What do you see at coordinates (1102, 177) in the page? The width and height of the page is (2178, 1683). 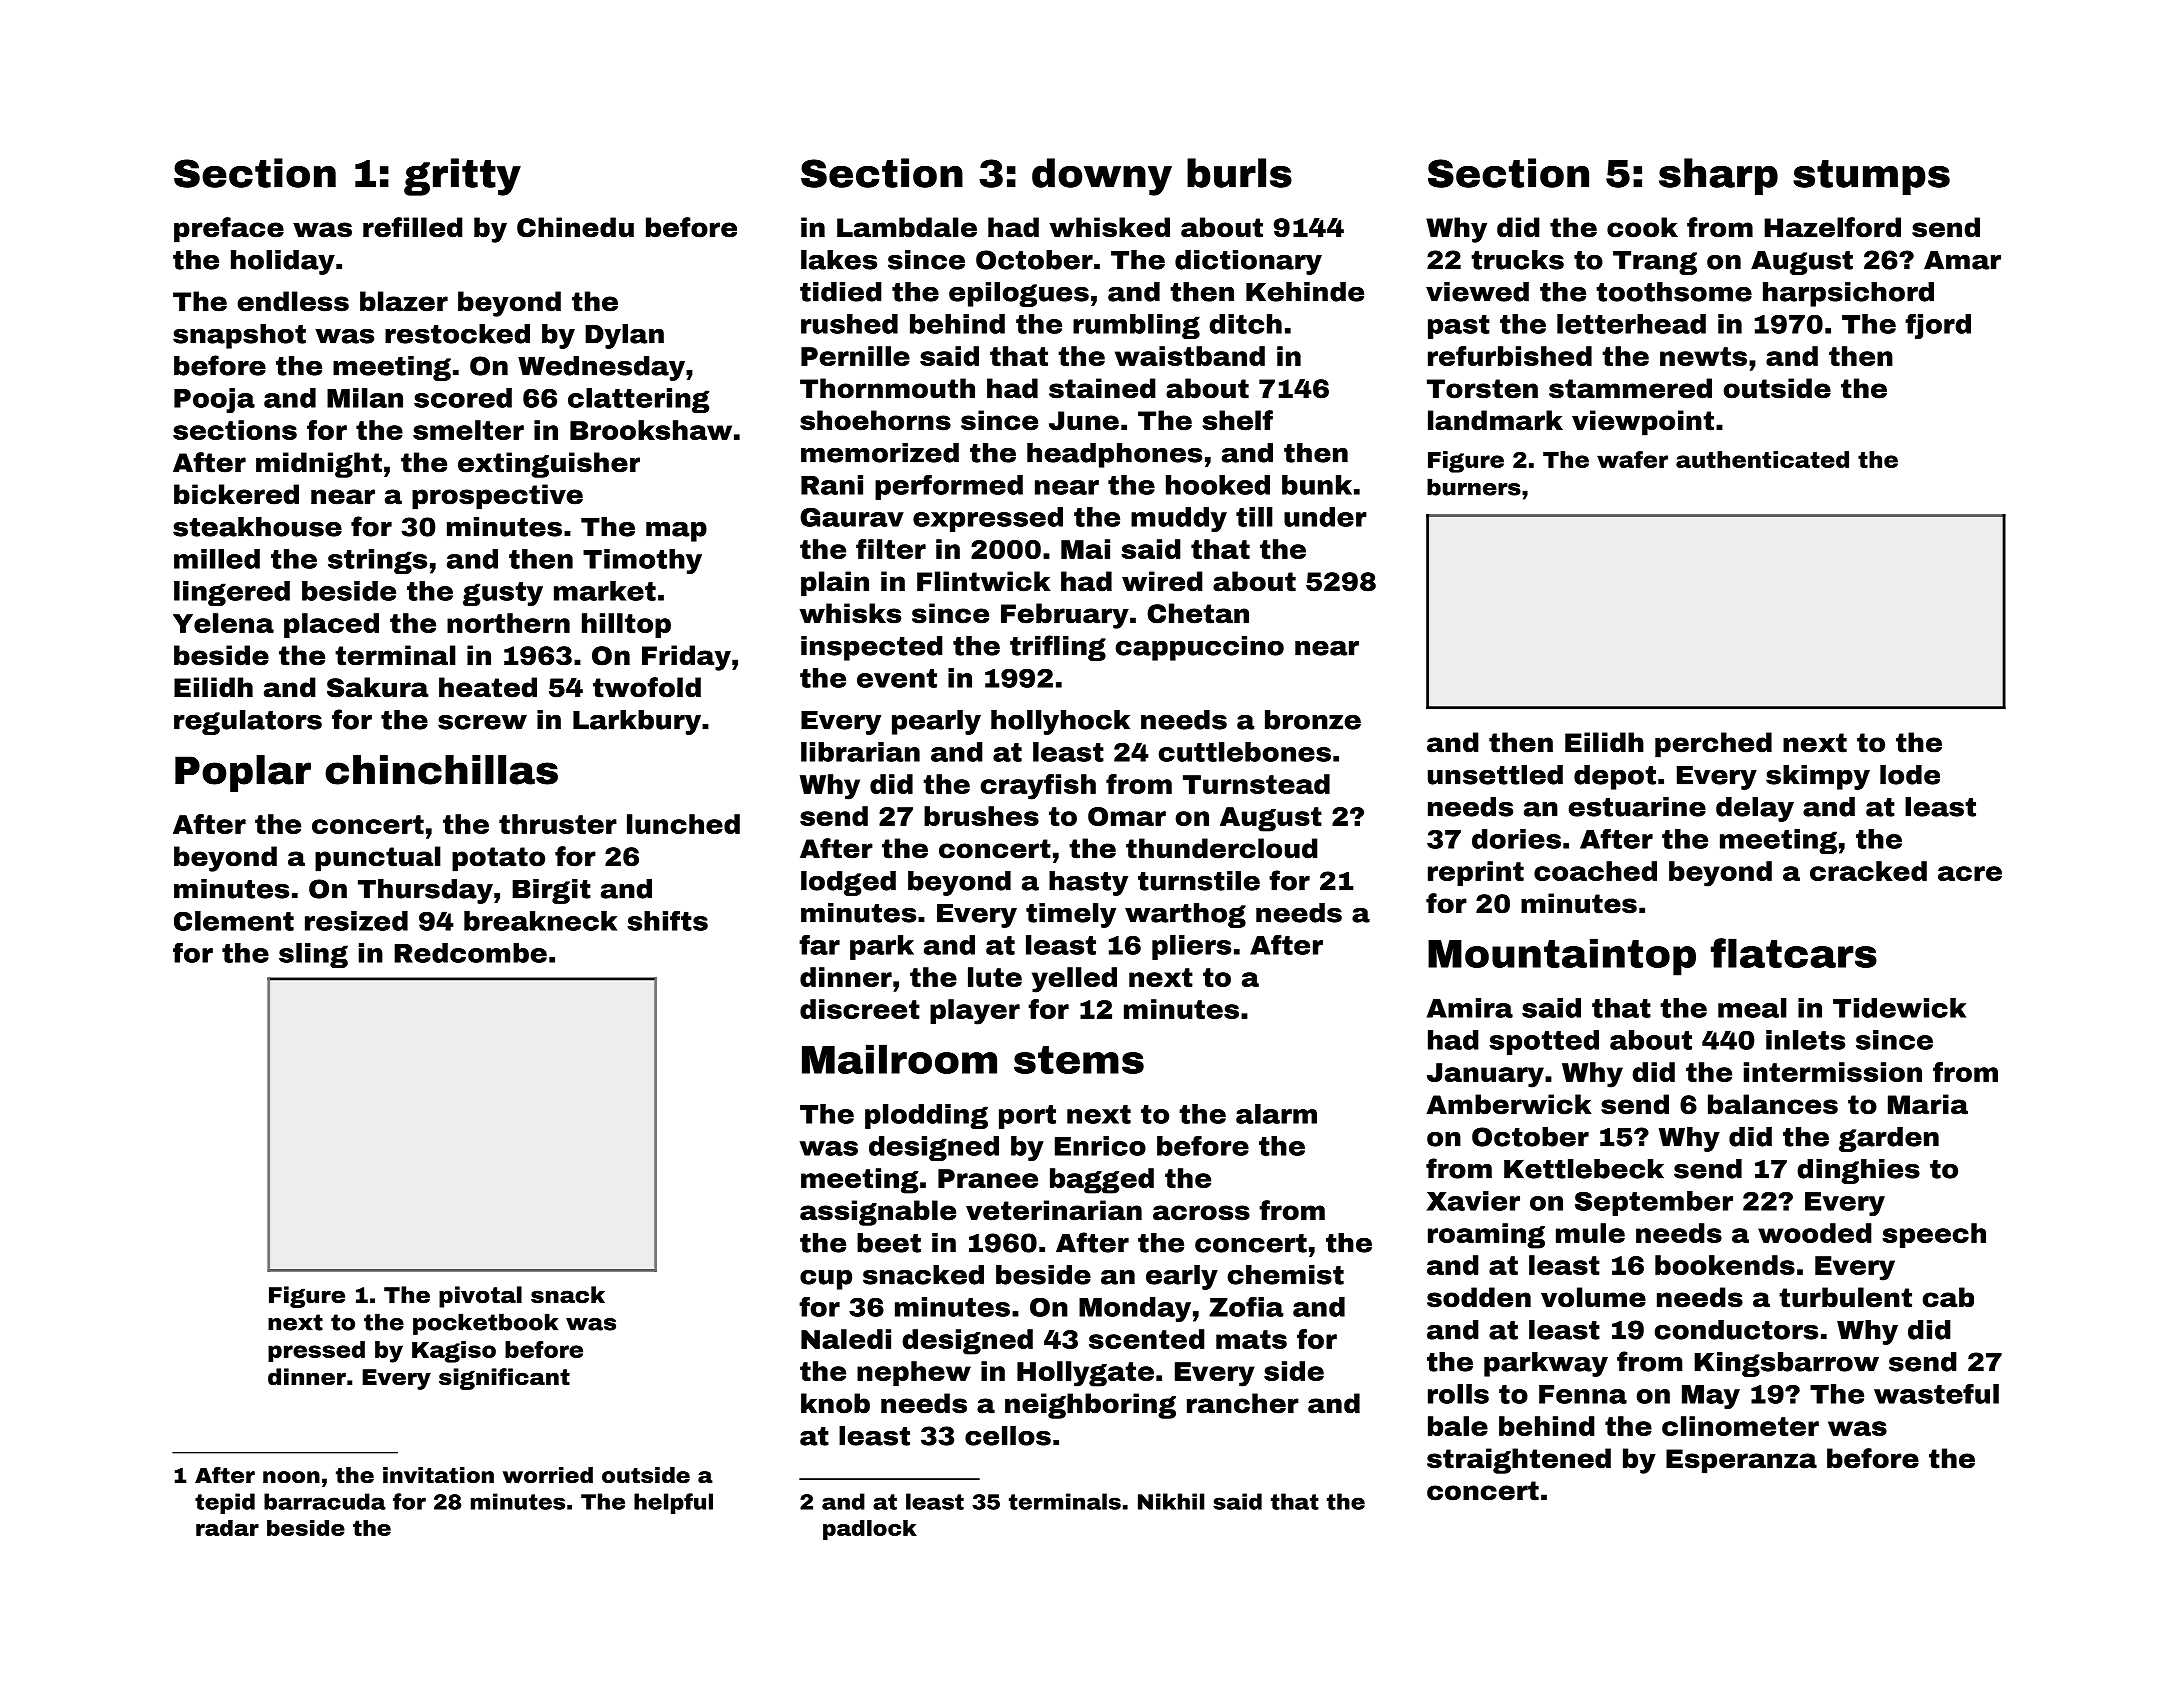 I see `downy` at bounding box center [1102, 177].
